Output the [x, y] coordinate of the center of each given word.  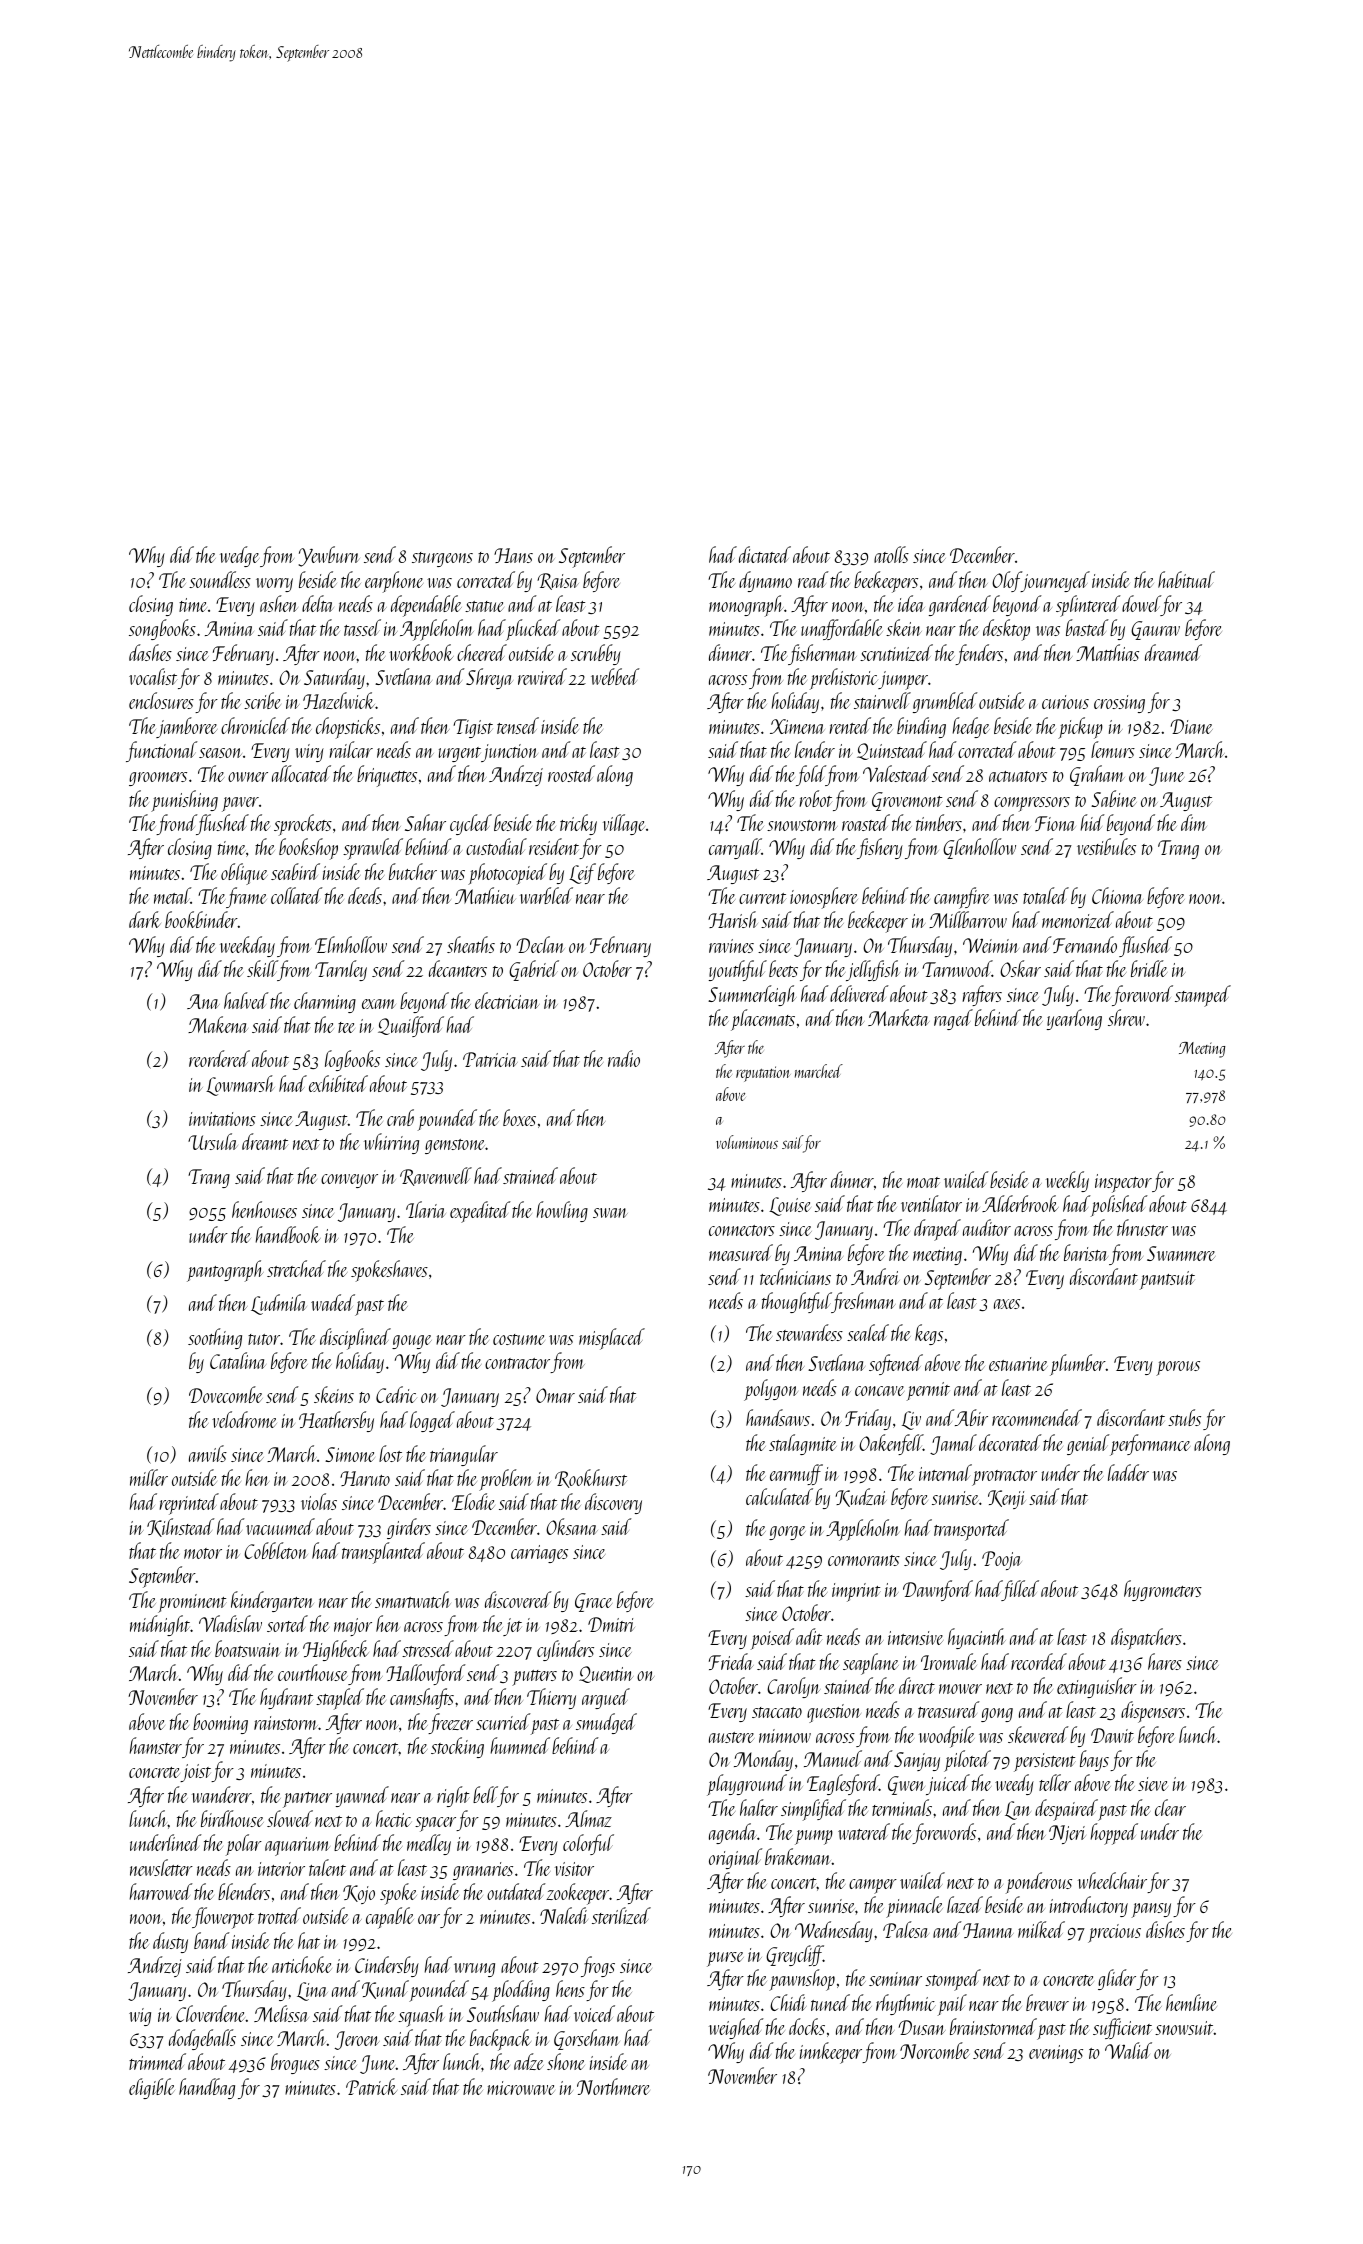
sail [792, 1142]
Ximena [797, 726]
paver [240, 804]
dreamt [265, 1141]
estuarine [1018, 1364]
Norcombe [935, 2050]
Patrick [371, 2086]
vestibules [1106, 846]
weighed [736, 2028]
